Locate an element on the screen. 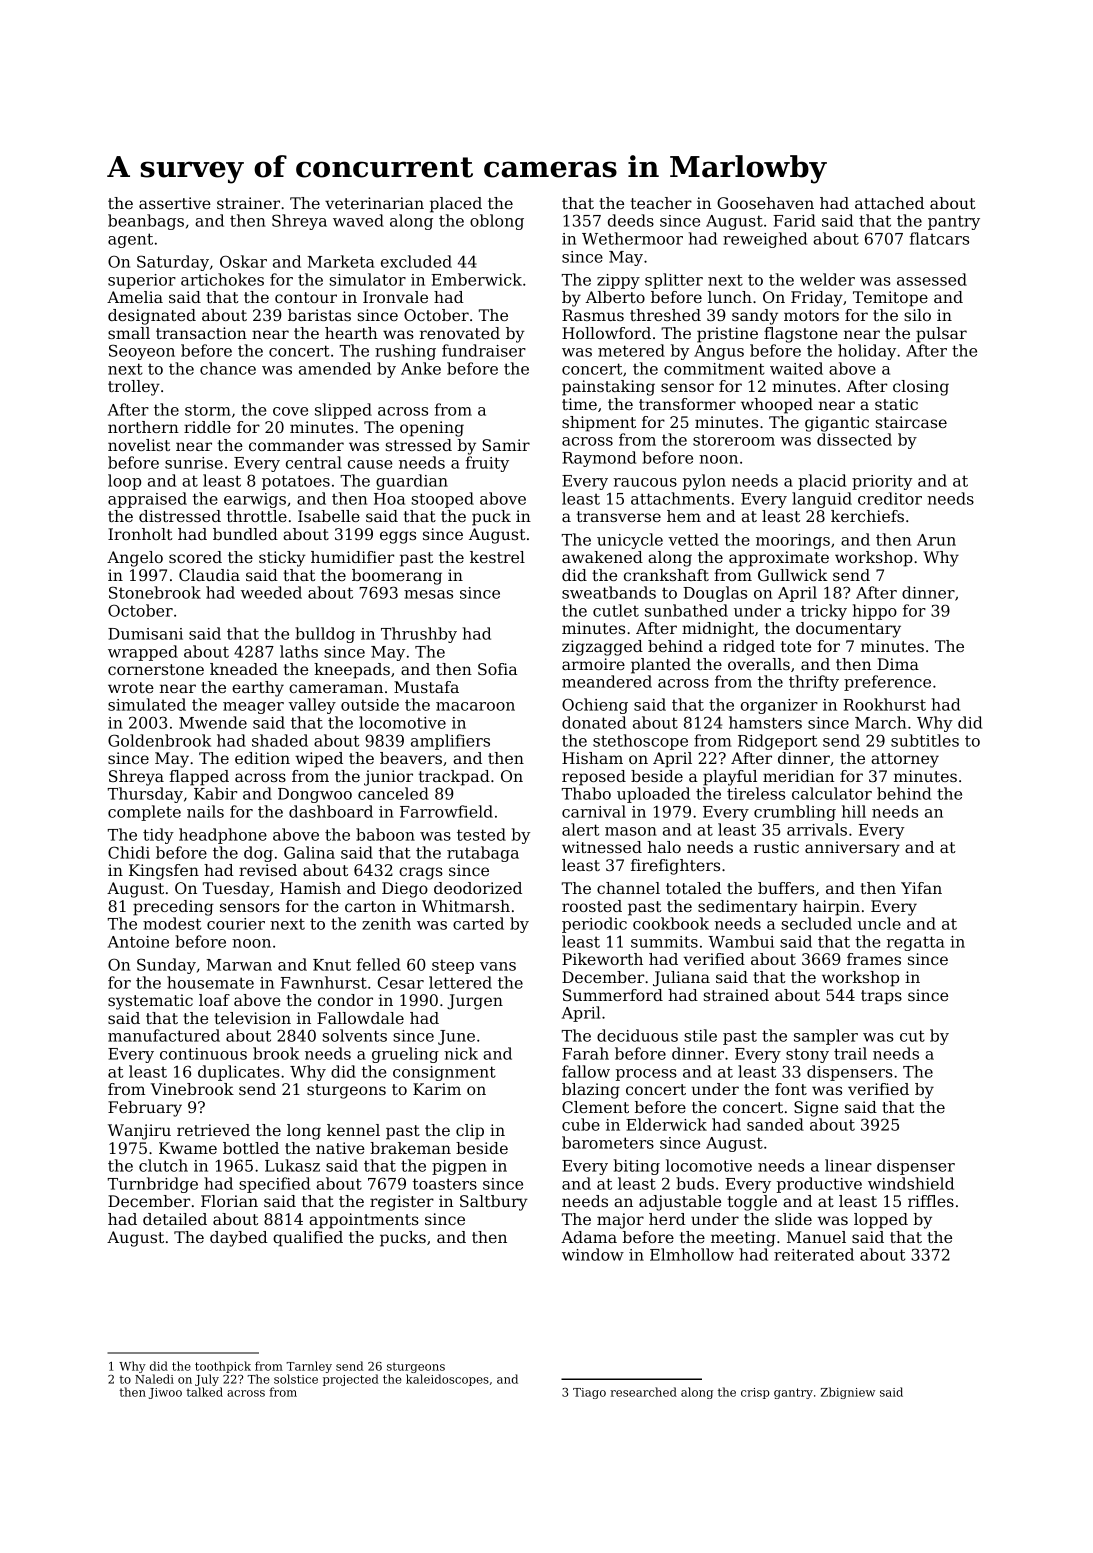 The image size is (1093, 1553). hamsters is located at coordinates (765, 722).
